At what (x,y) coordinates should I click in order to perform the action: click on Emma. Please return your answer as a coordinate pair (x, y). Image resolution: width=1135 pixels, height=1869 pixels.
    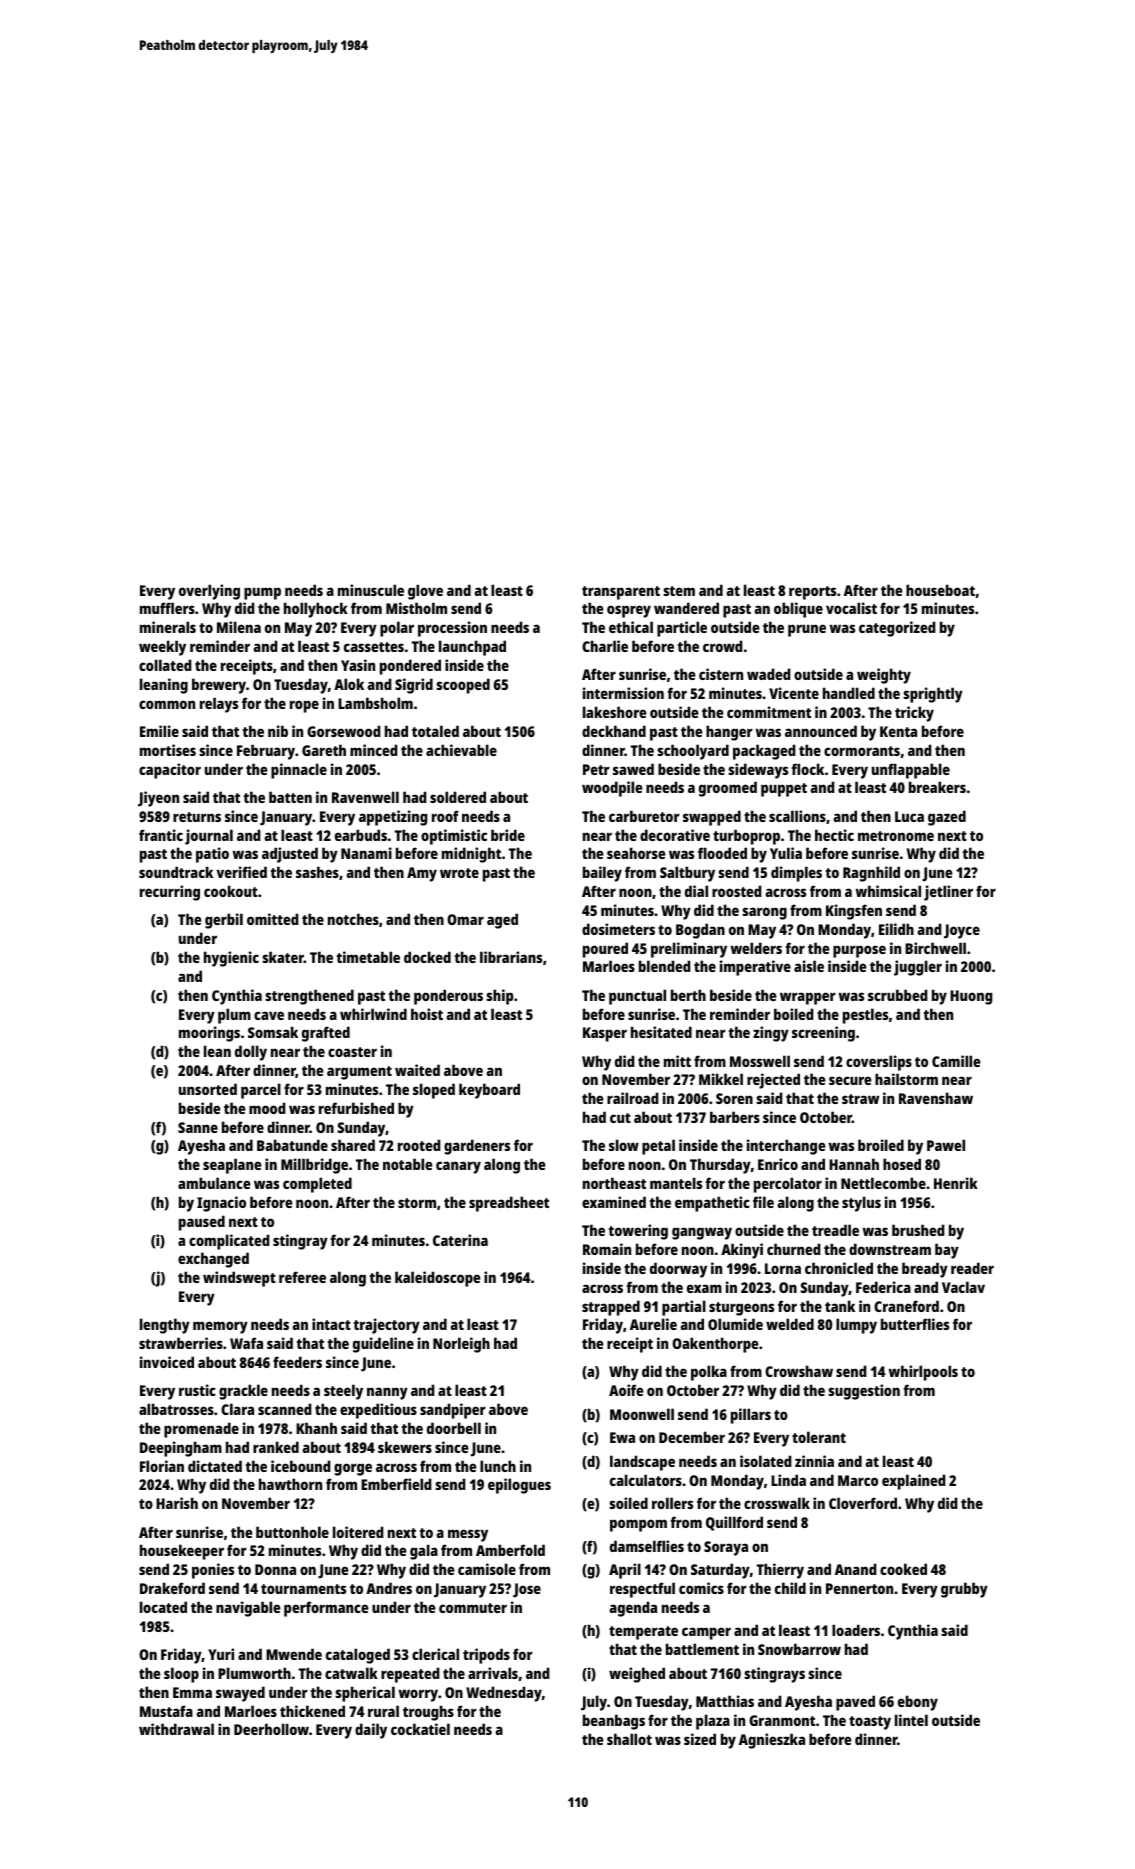
    Looking at the image, I should click on (192, 1692).
